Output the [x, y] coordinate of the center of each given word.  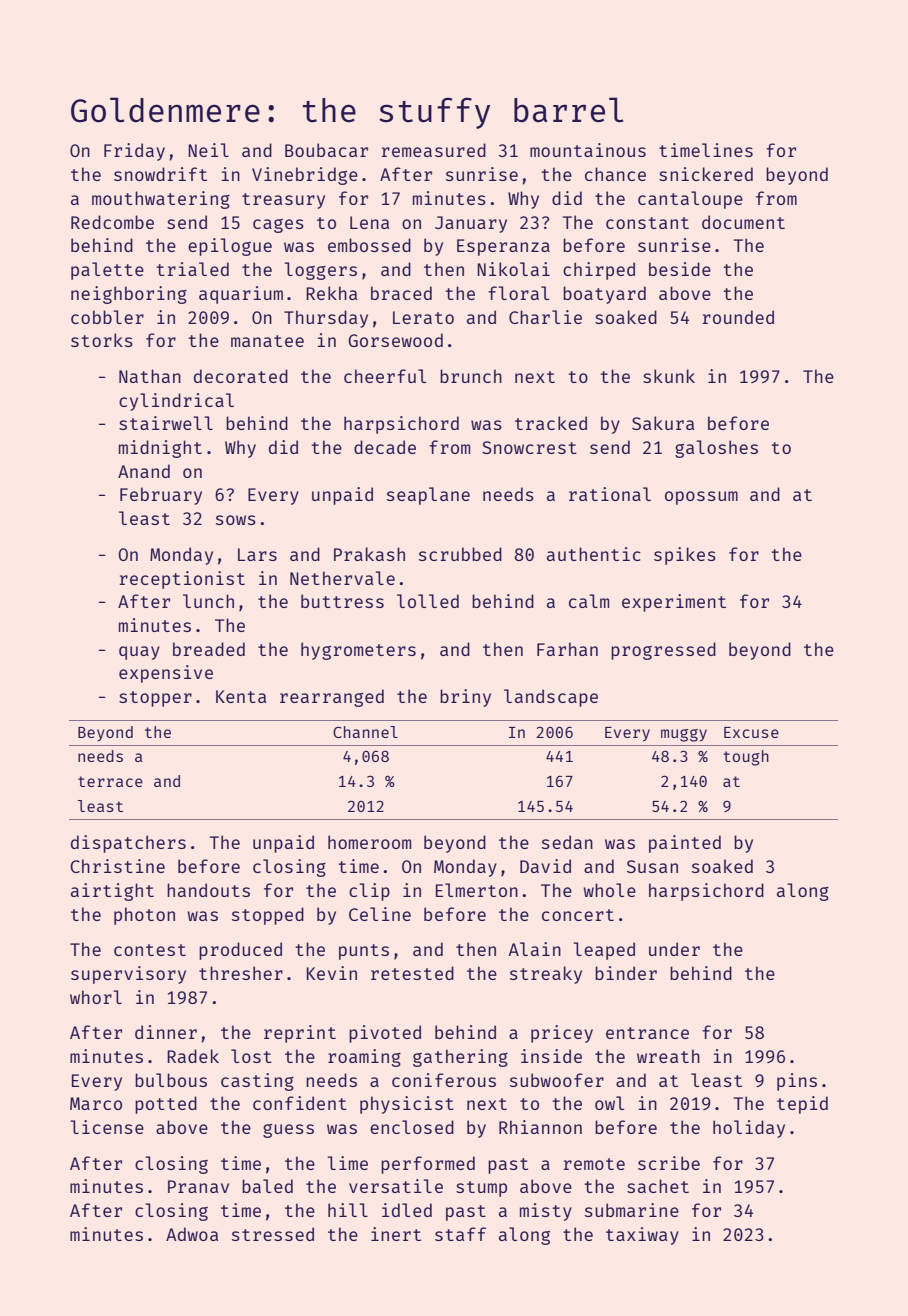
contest [150, 950]
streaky [546, 975]
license [107, 1127]
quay [139, 653]
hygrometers [358, 651]
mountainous [588, 150]
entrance [647, 1033]
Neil [208, 150]
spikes [685, 556]
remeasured [434, 150]
